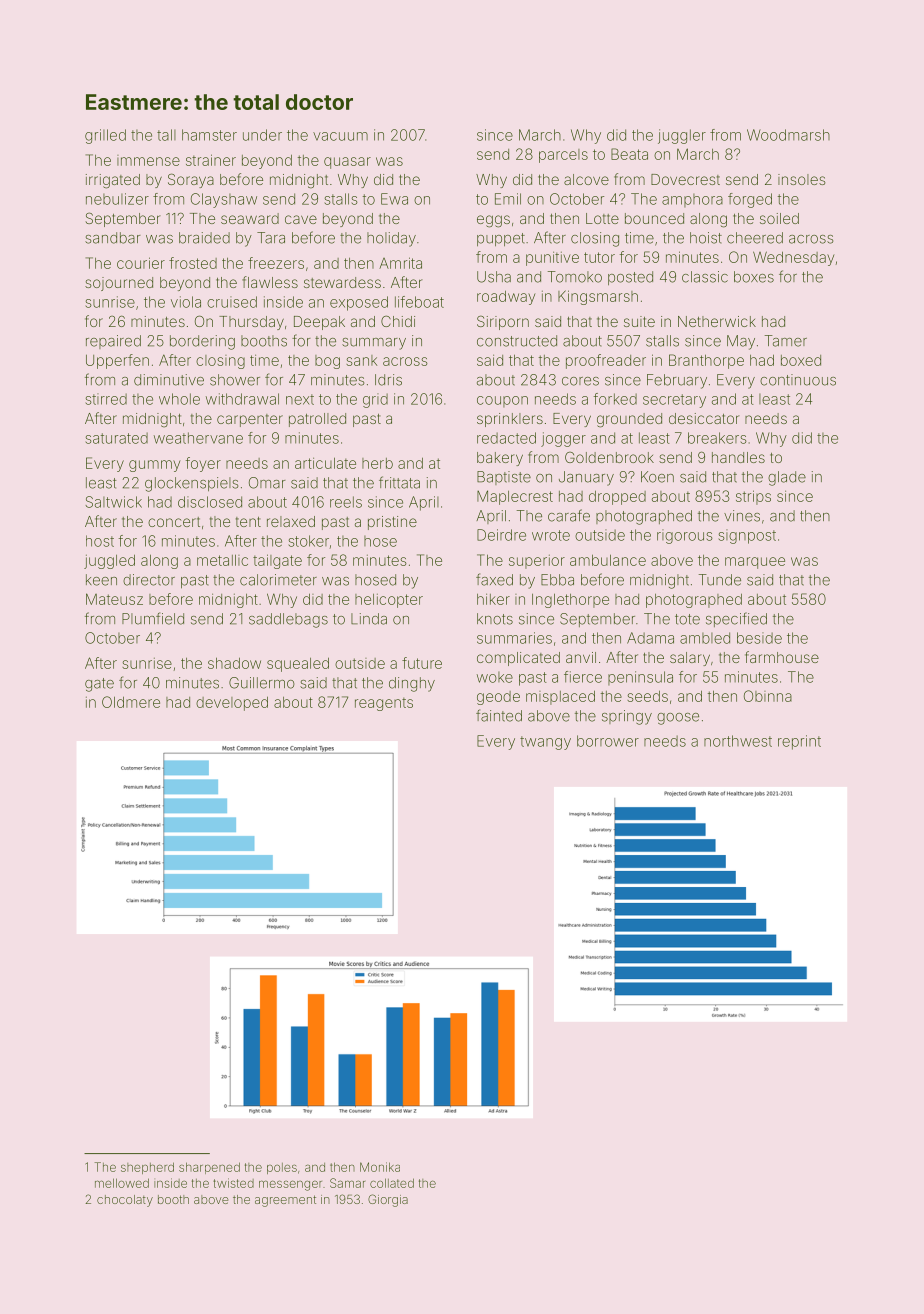 This screenshot has width=924, height=1314. I want to click on director, so click(149, 580).
